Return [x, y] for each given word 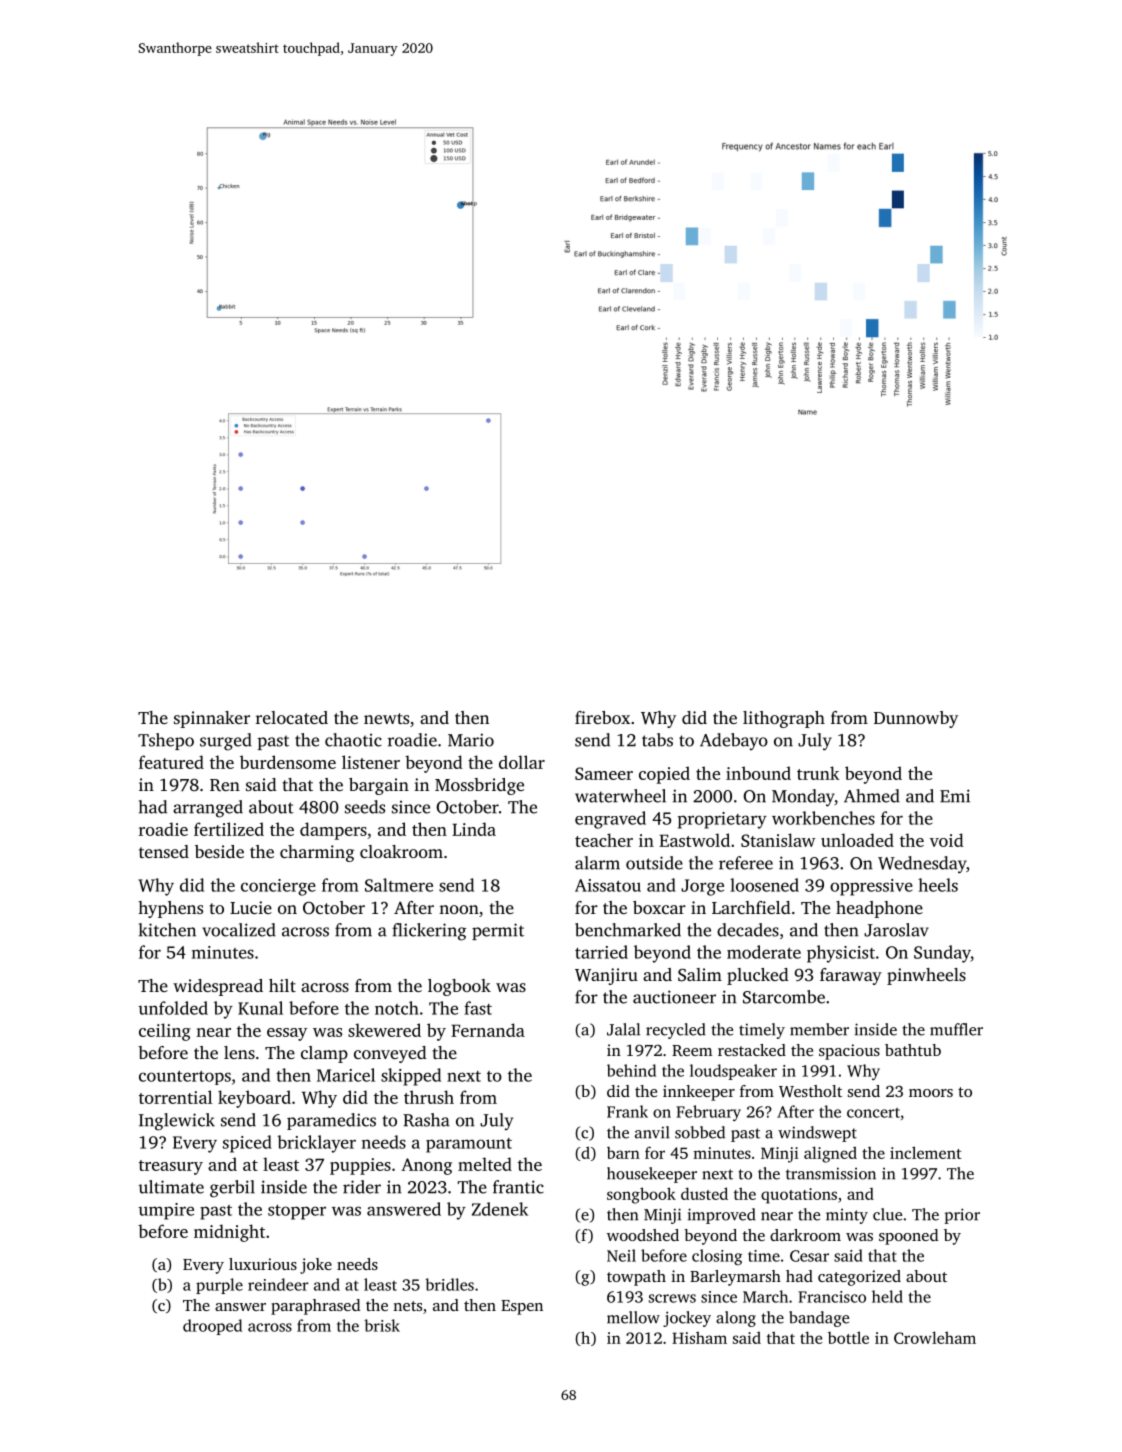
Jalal [623, 1029]
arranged [208, 809]
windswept [817, 1134]
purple [219, 1286]
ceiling [165, 1032]
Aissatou [608, 885]
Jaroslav [896, 930]
